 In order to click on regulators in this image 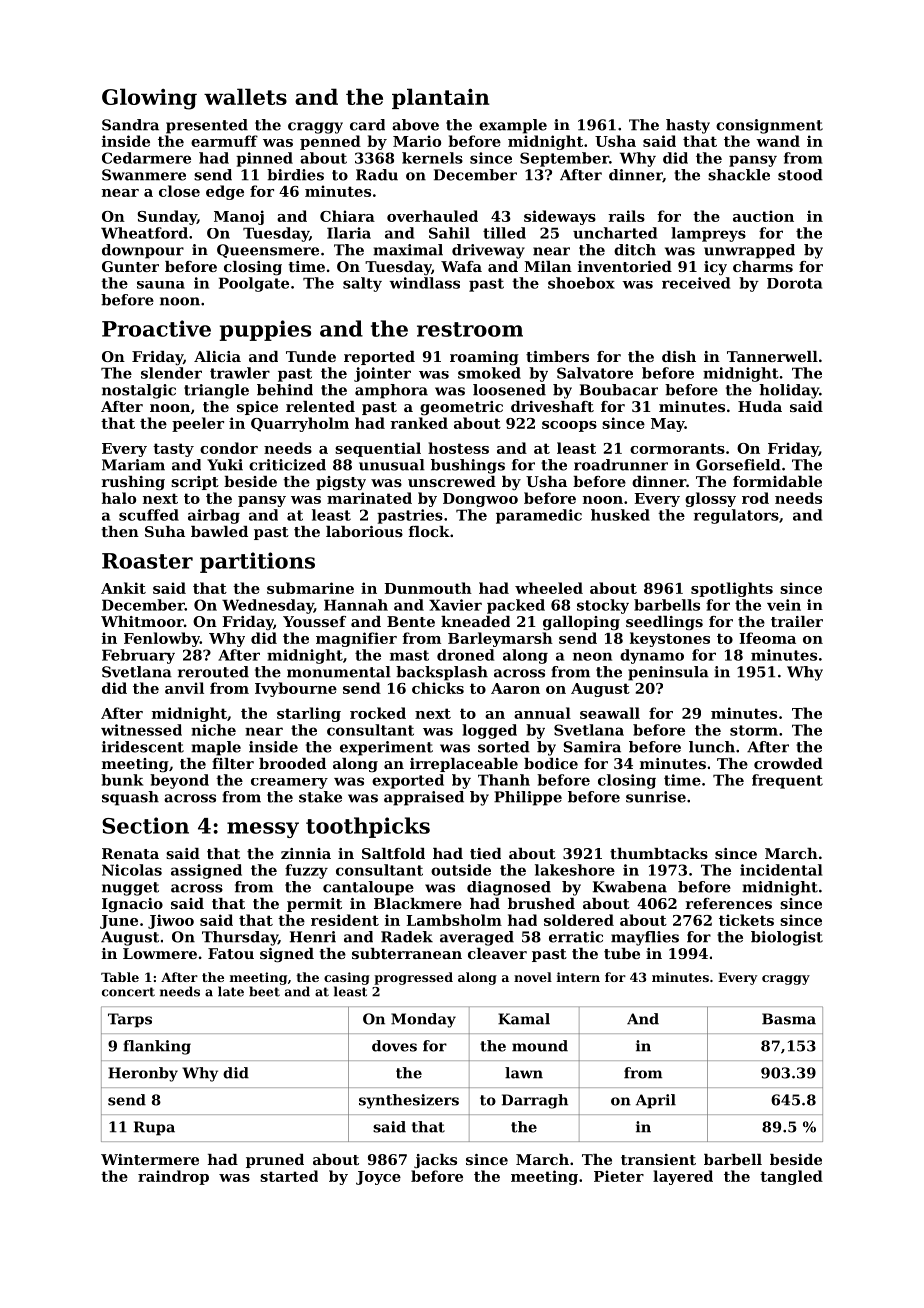, I will do `click(736, 516)`.
